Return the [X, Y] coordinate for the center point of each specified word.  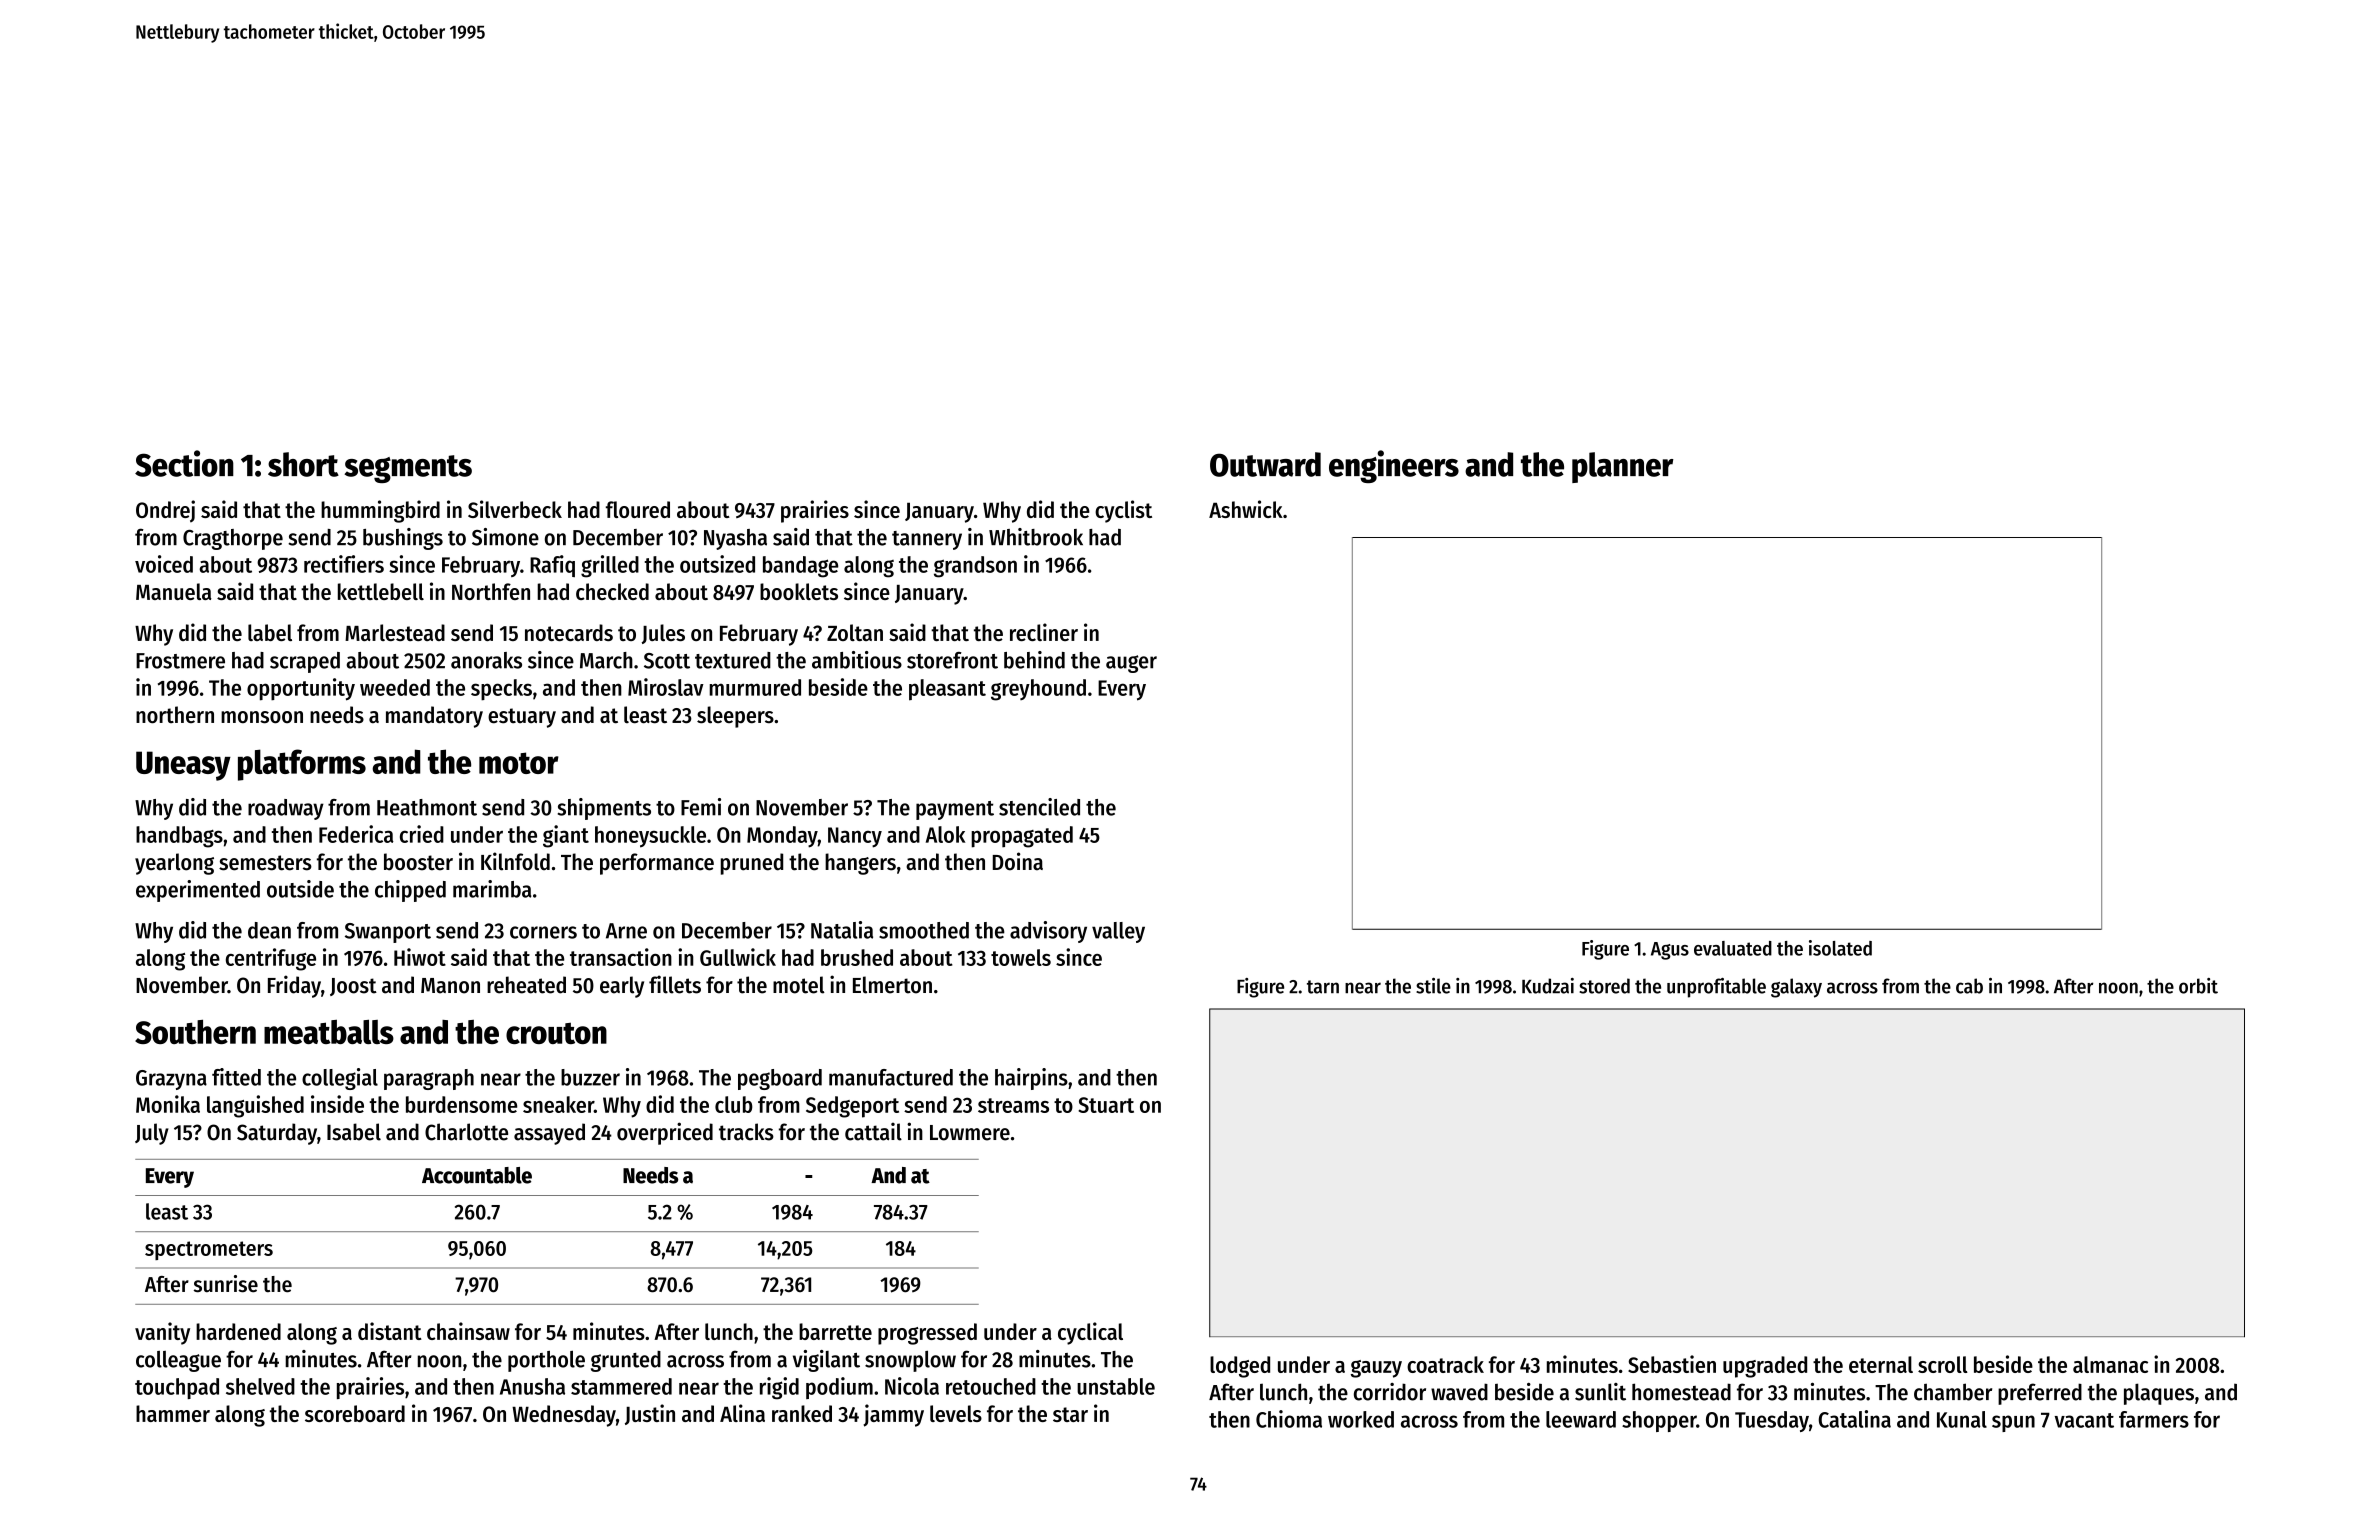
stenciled [1039, 807]
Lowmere [970, 1133]
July [152, 1134]
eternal [1881, 1364]
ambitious [857, 660]
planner [1623, 467]
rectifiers [344, 564]
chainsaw [468, 1331]
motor [519, 763]
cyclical [1090, 1333]
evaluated [1733, 948]
